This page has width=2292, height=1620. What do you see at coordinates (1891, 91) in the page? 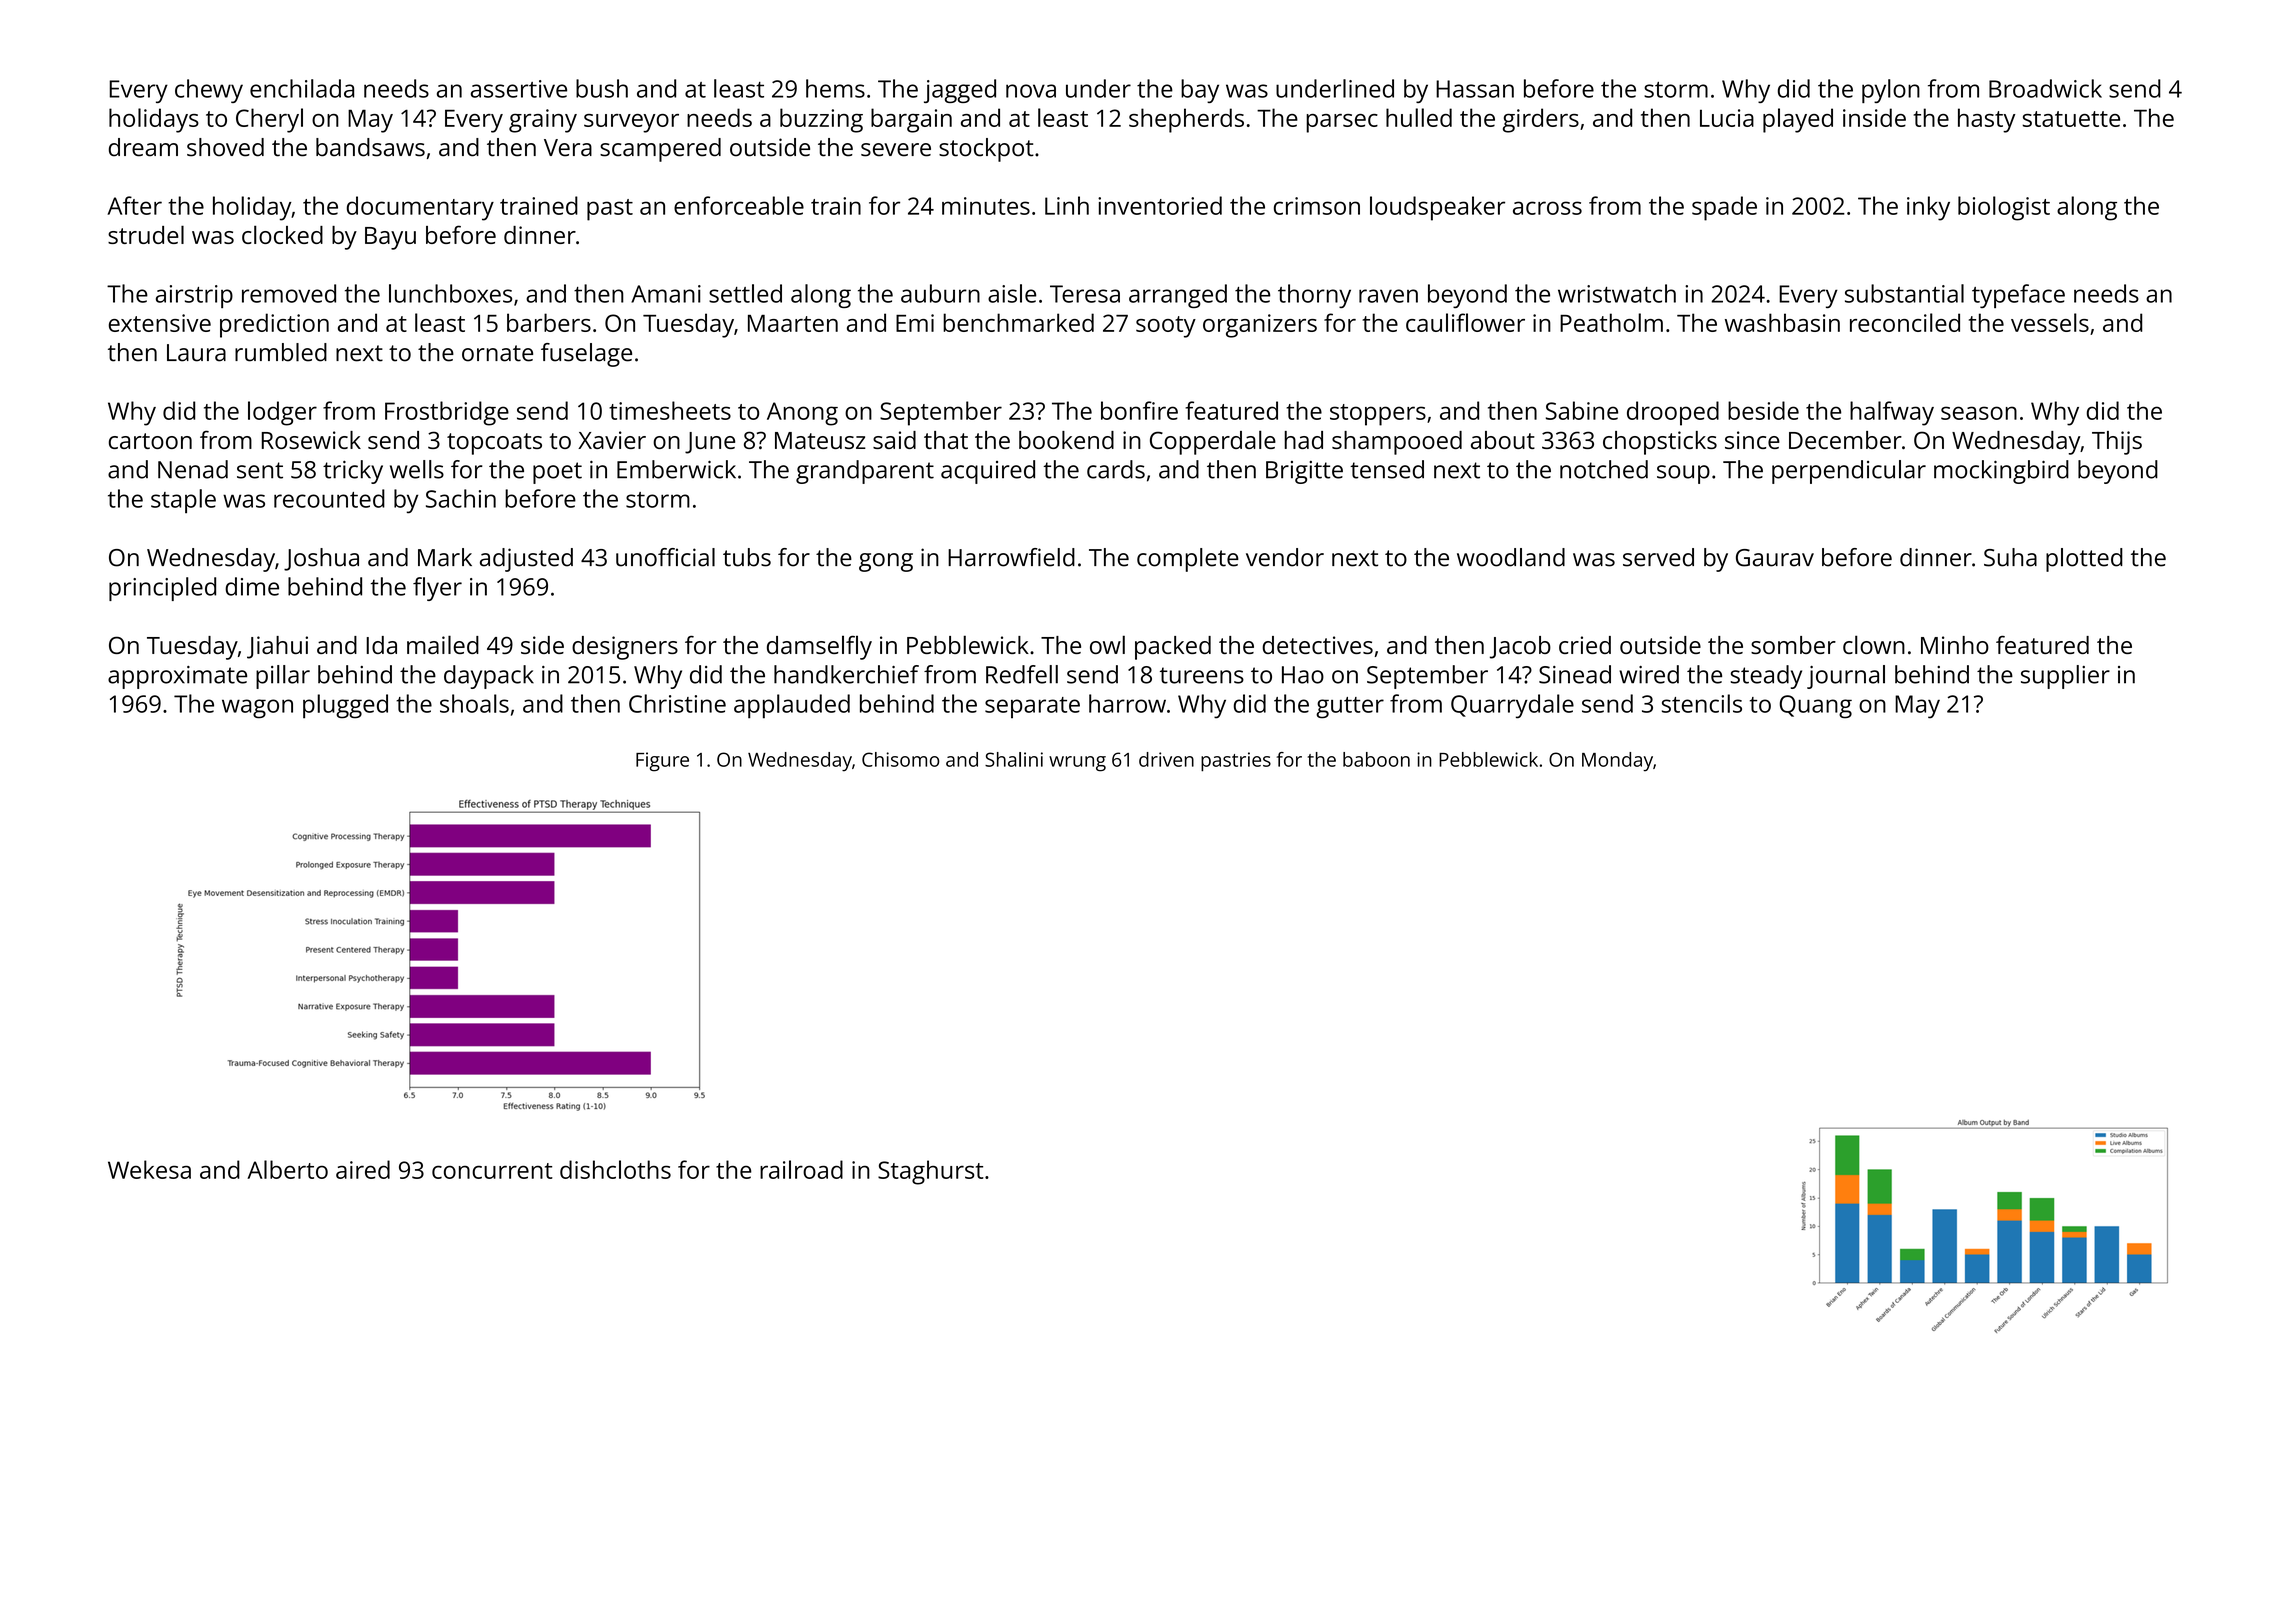
I see `pylon` at bounding box center [1891, 91].
